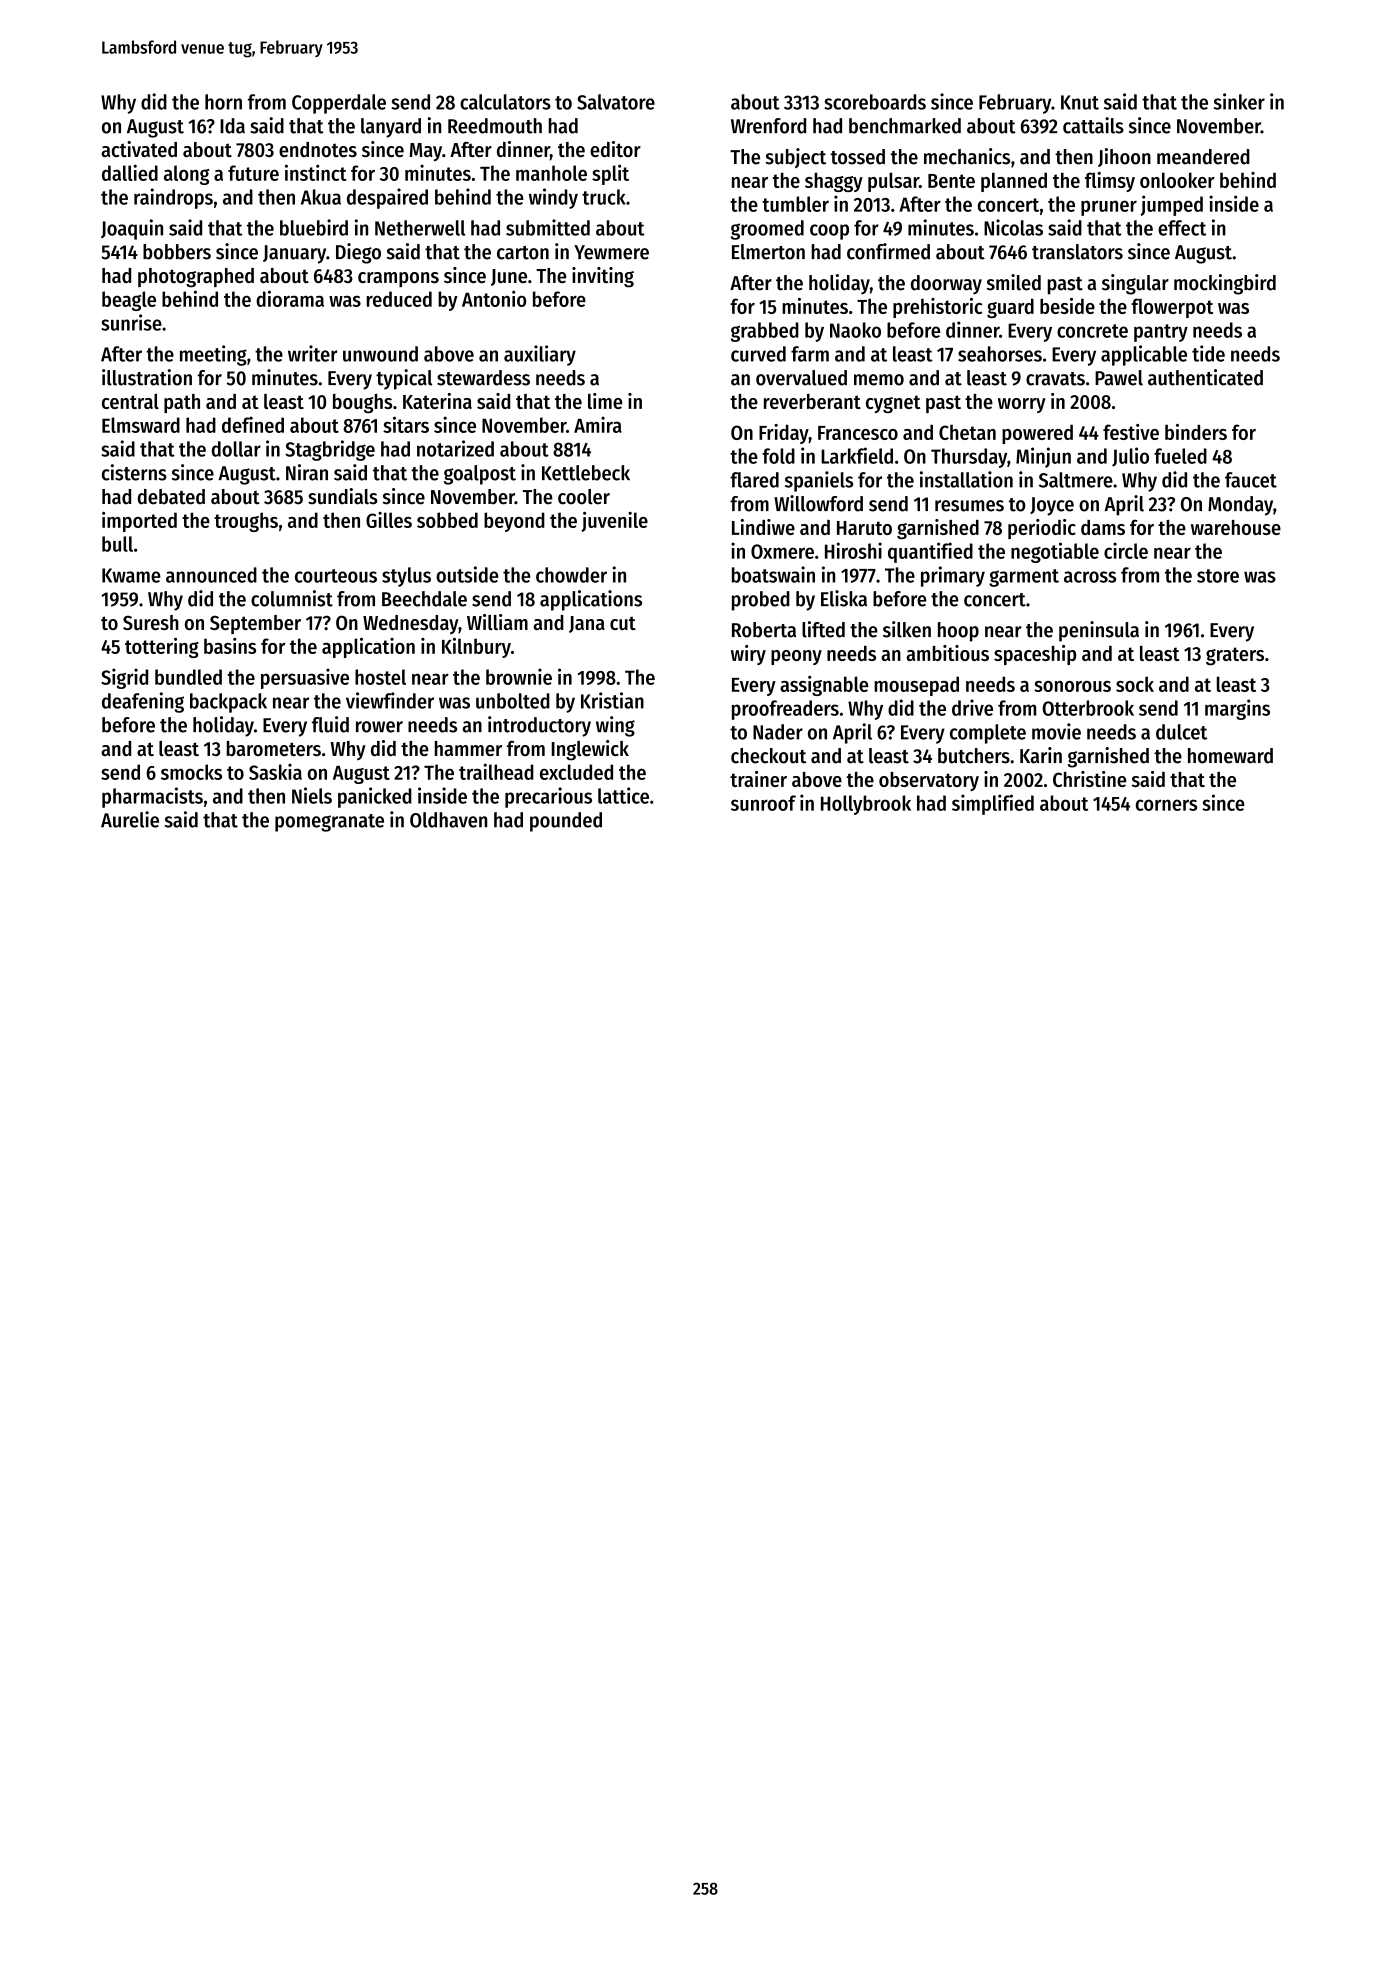 This screenshot has height=1969, width=1386. What do you see at coordinates (875, 102) in the screenshot?
I see `scoreboards` at bounding box center [875, 102].
